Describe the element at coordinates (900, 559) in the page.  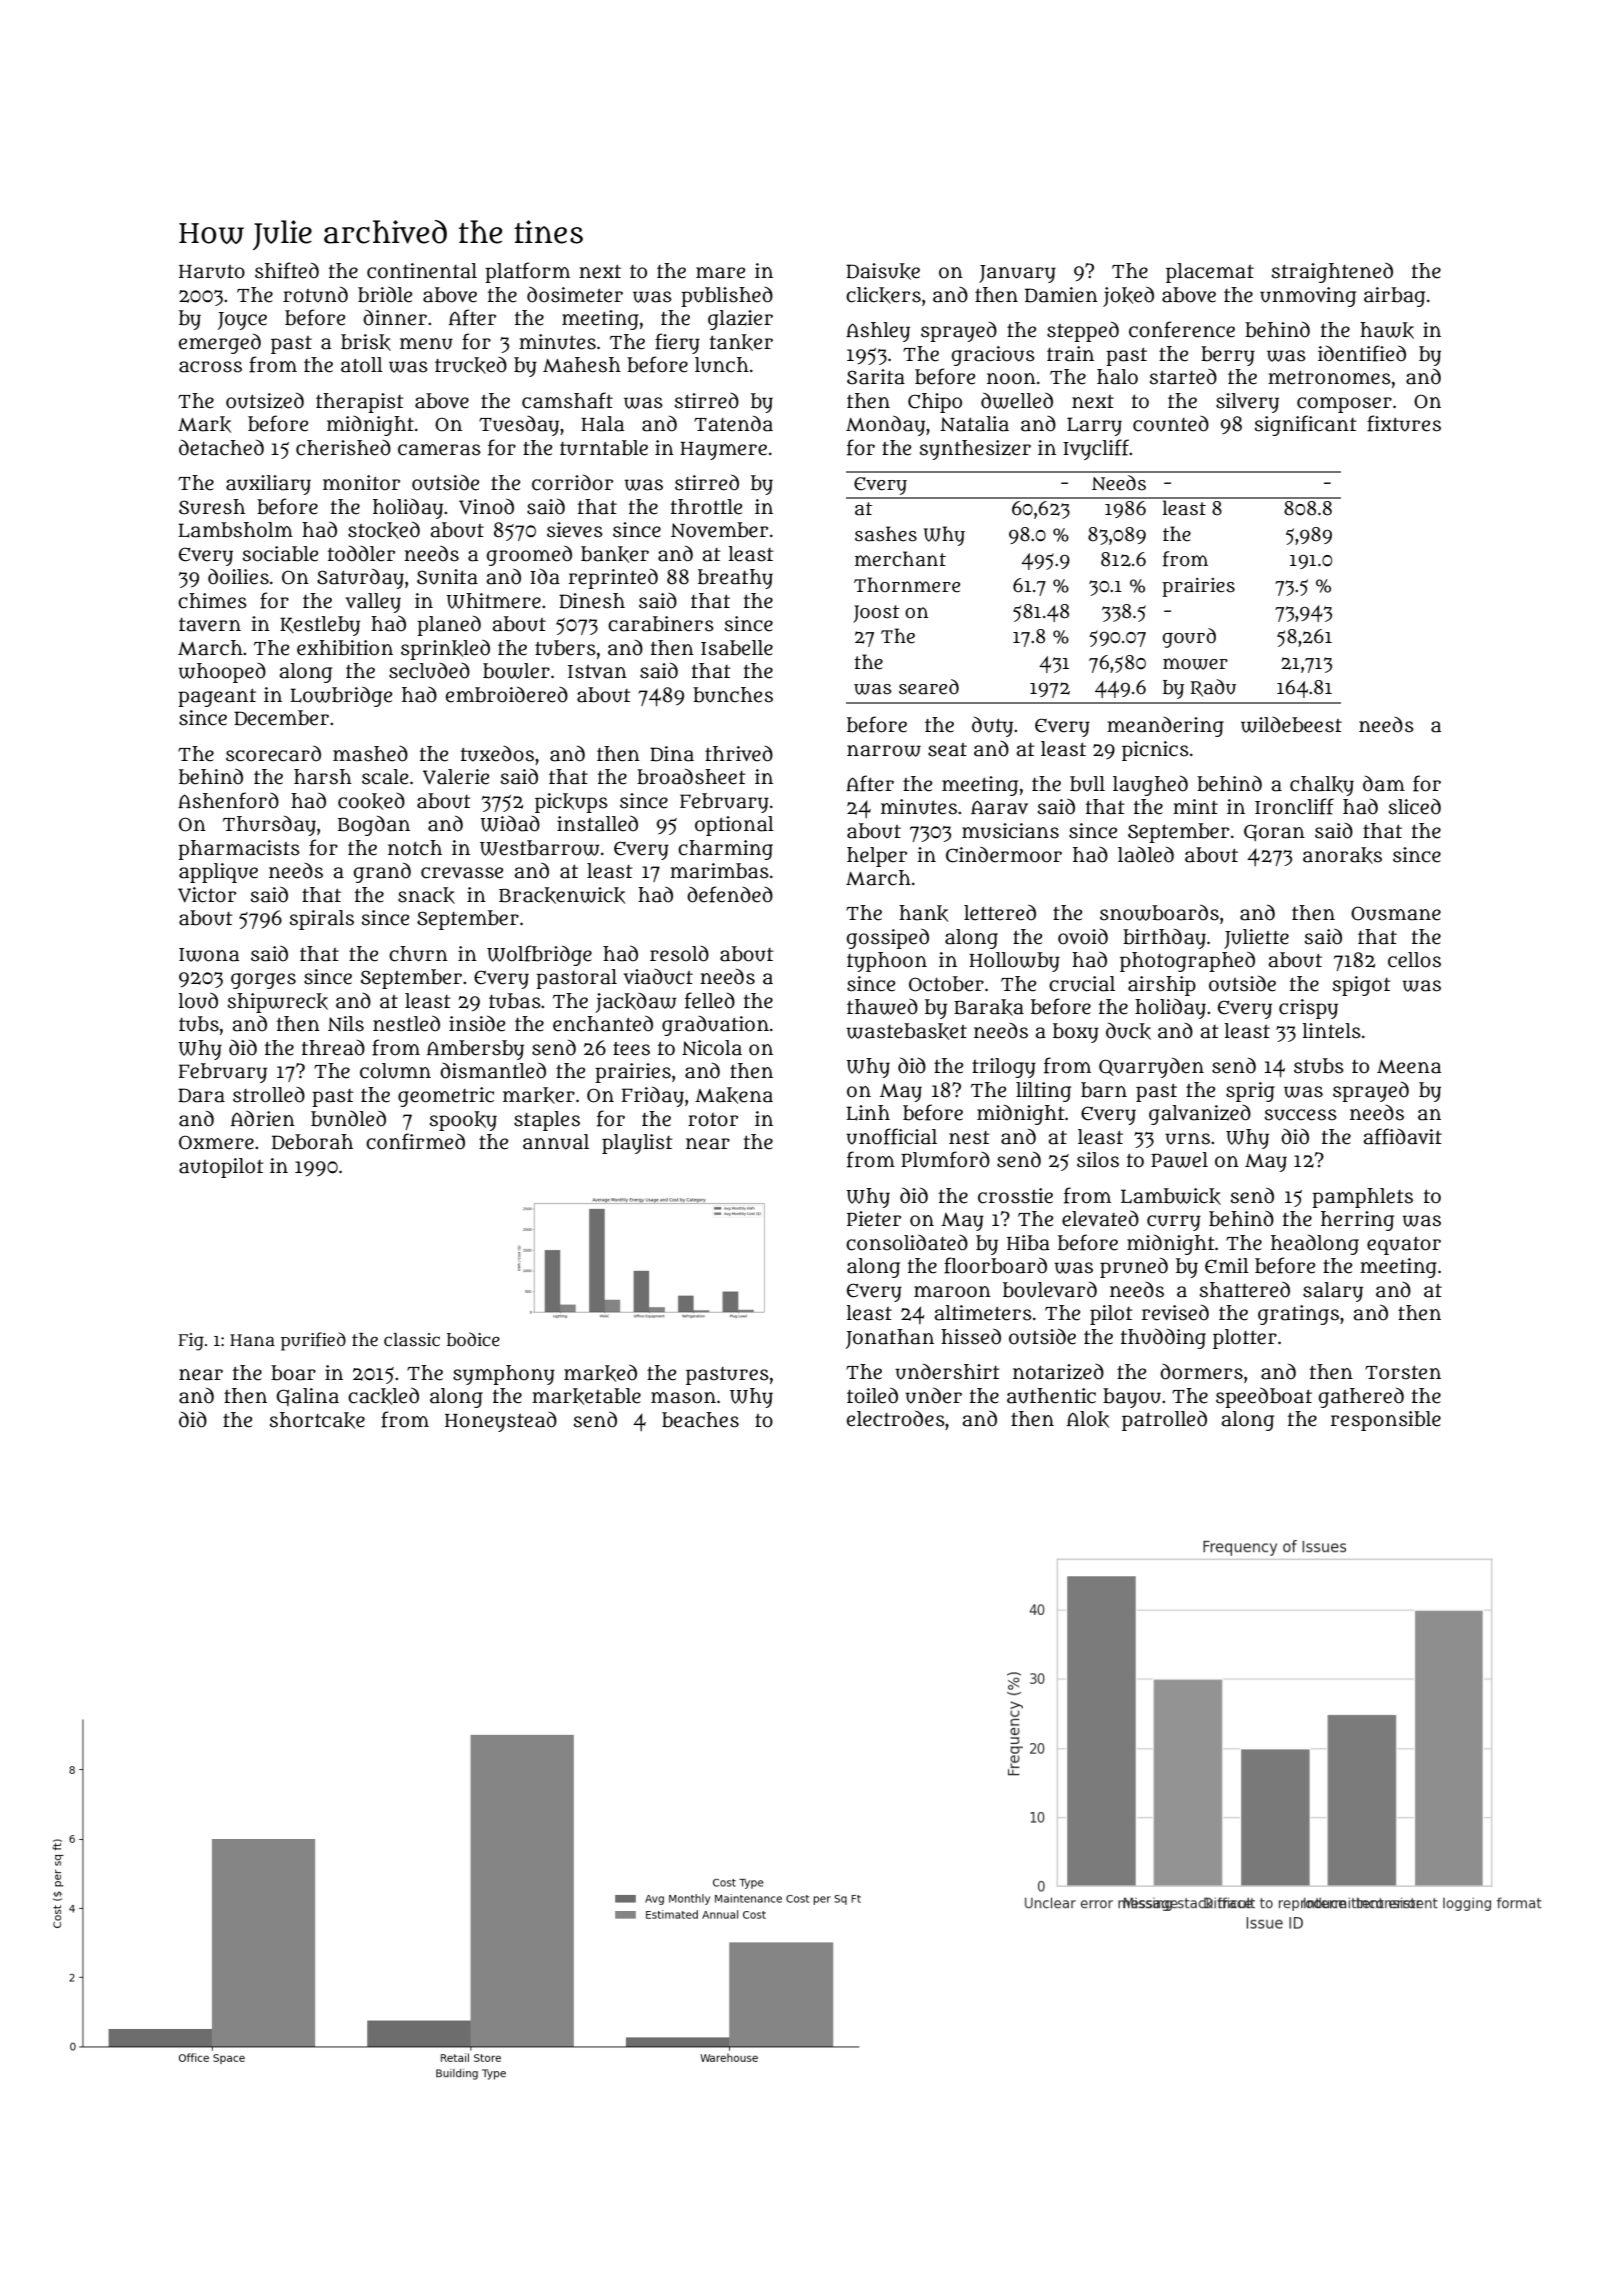
I see `merchant` at that location.
